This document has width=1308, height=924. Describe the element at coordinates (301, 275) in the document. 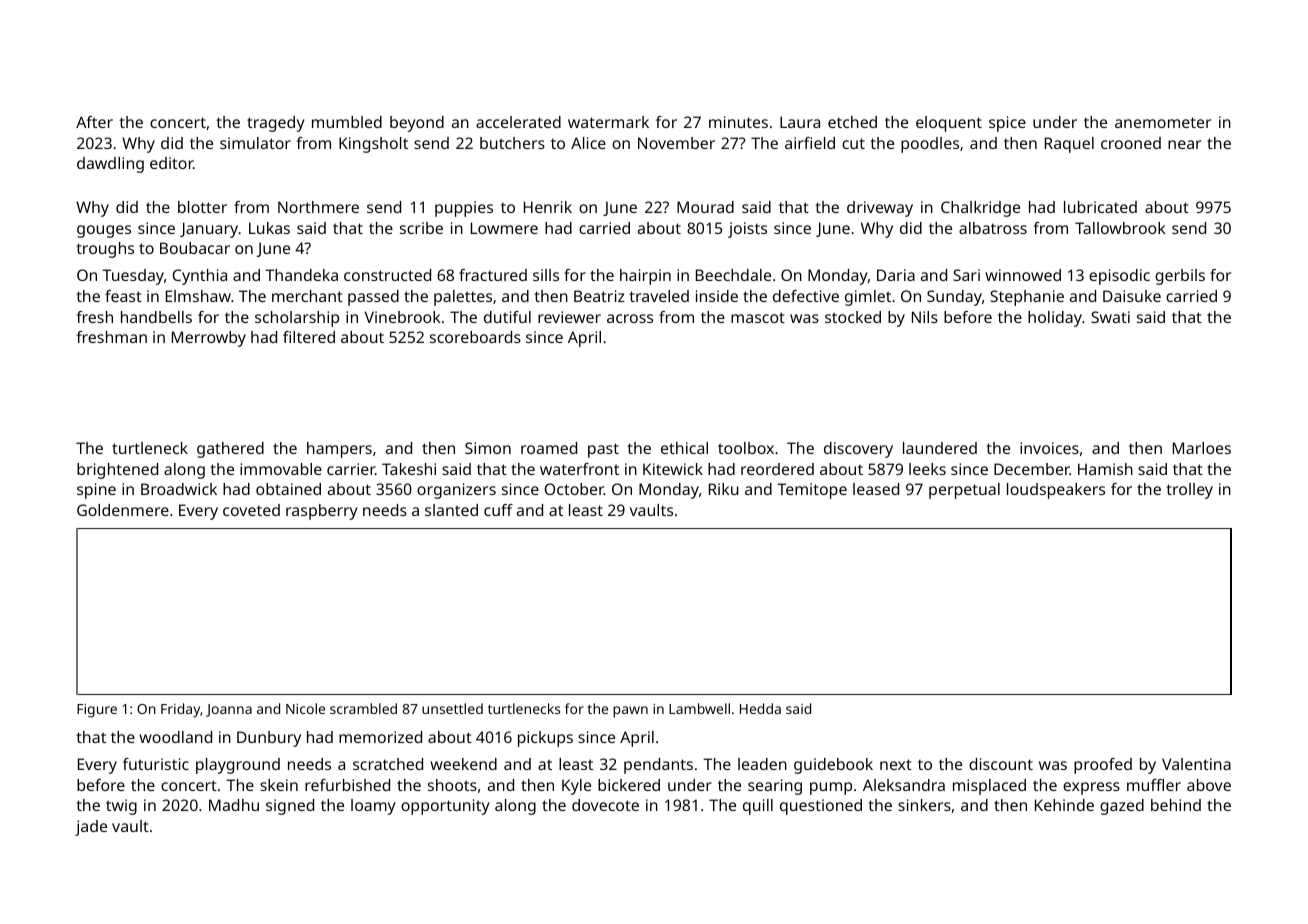

I see `Thandeka` at that location.
